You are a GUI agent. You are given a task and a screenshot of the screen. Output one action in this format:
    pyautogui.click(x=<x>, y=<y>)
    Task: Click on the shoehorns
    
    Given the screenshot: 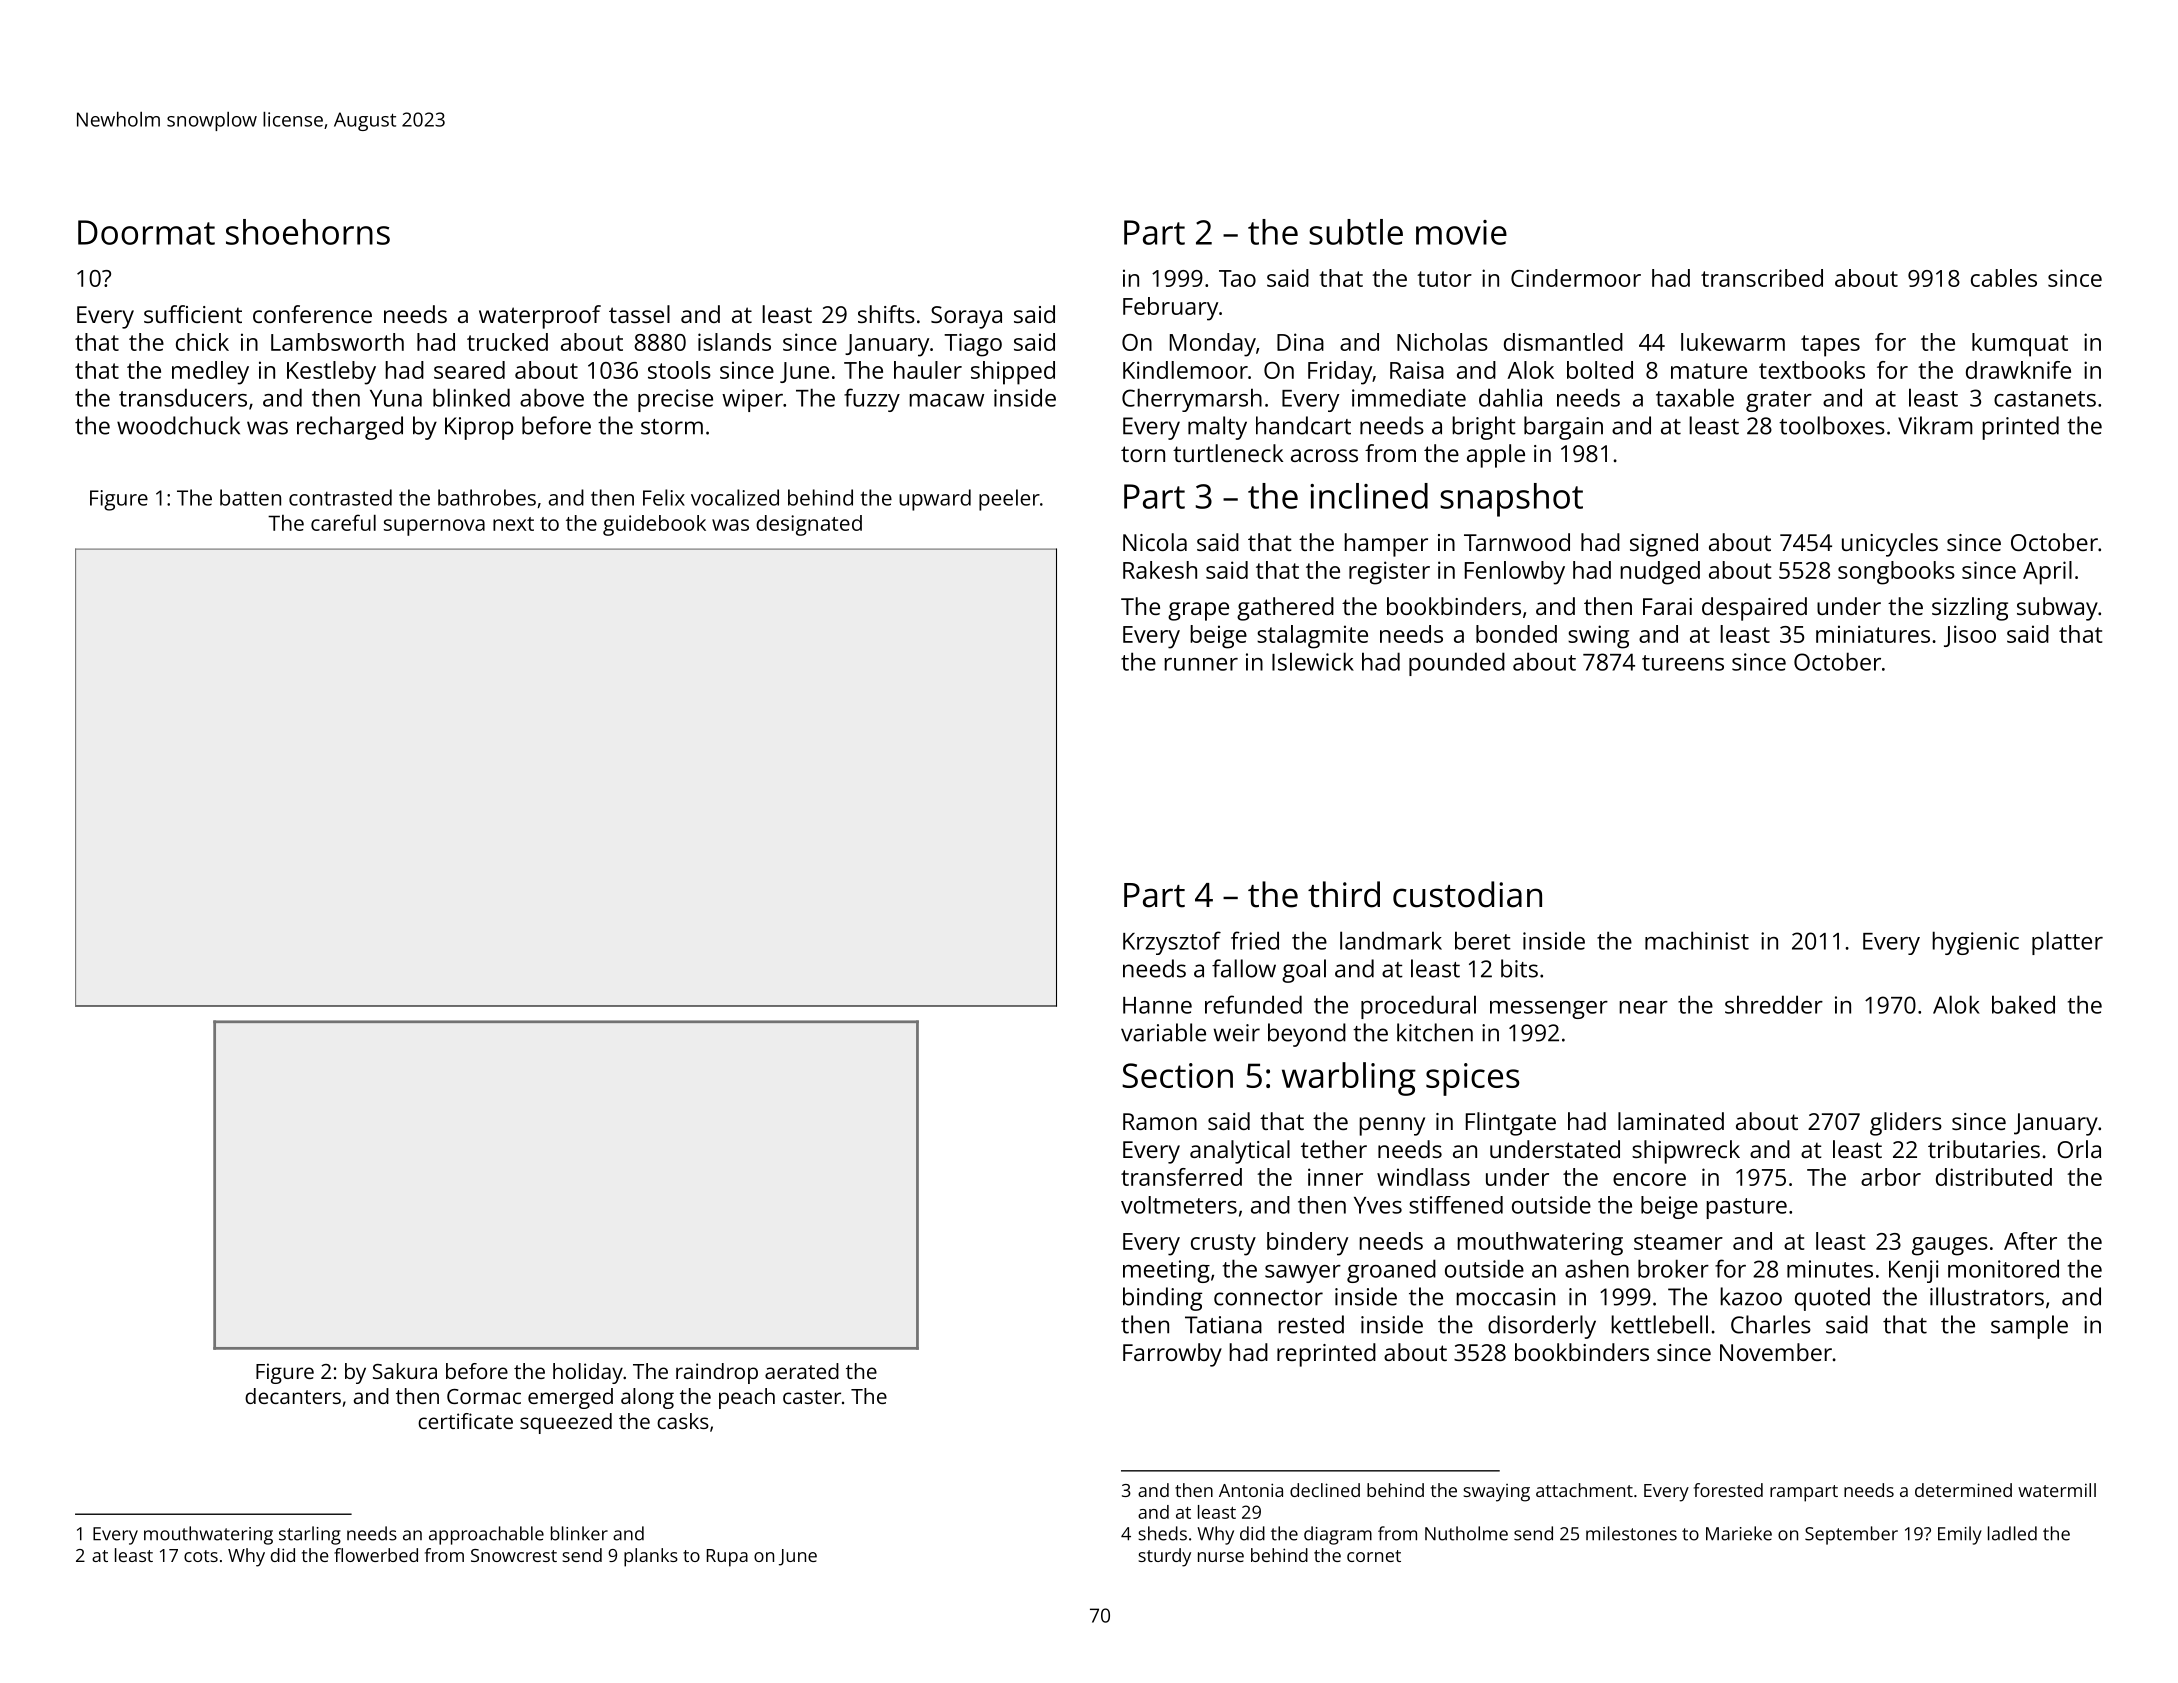 What is the action you would take?
    pyautogui.click(x=308, y=232)
